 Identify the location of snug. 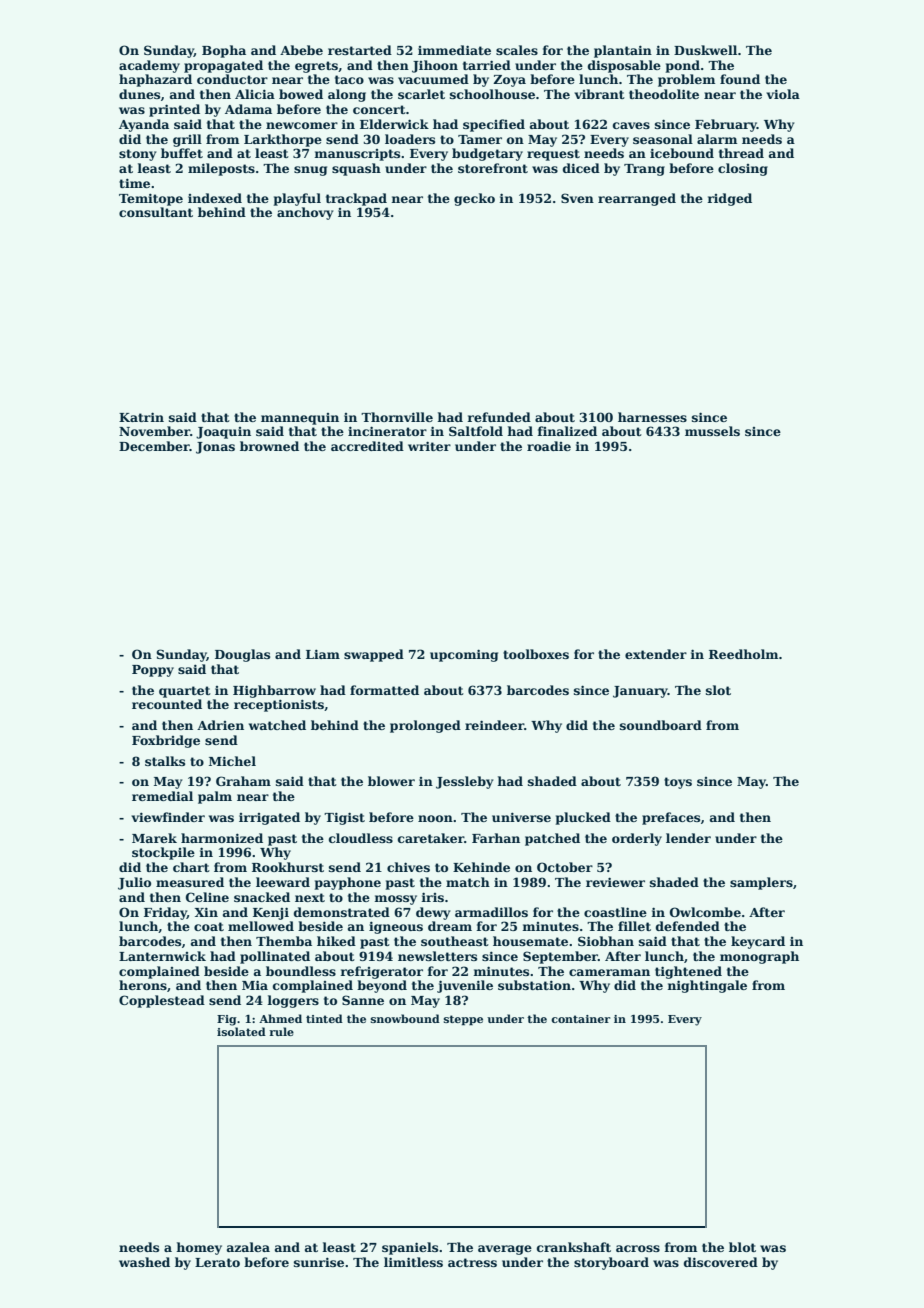
(310, 171).
